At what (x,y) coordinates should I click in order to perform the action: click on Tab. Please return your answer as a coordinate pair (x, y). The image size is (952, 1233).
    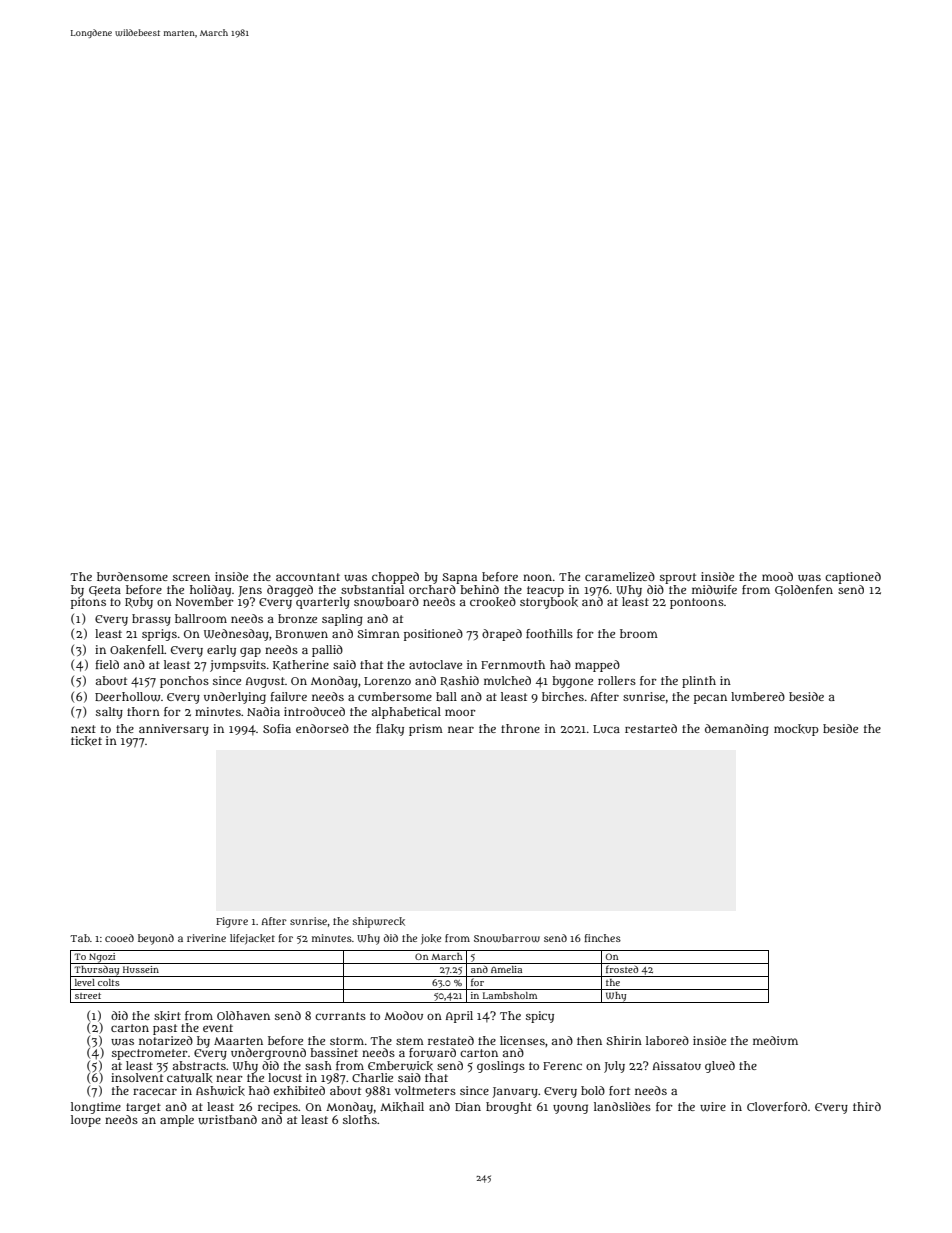
    Looking at the image, I should click on (80, 938).
